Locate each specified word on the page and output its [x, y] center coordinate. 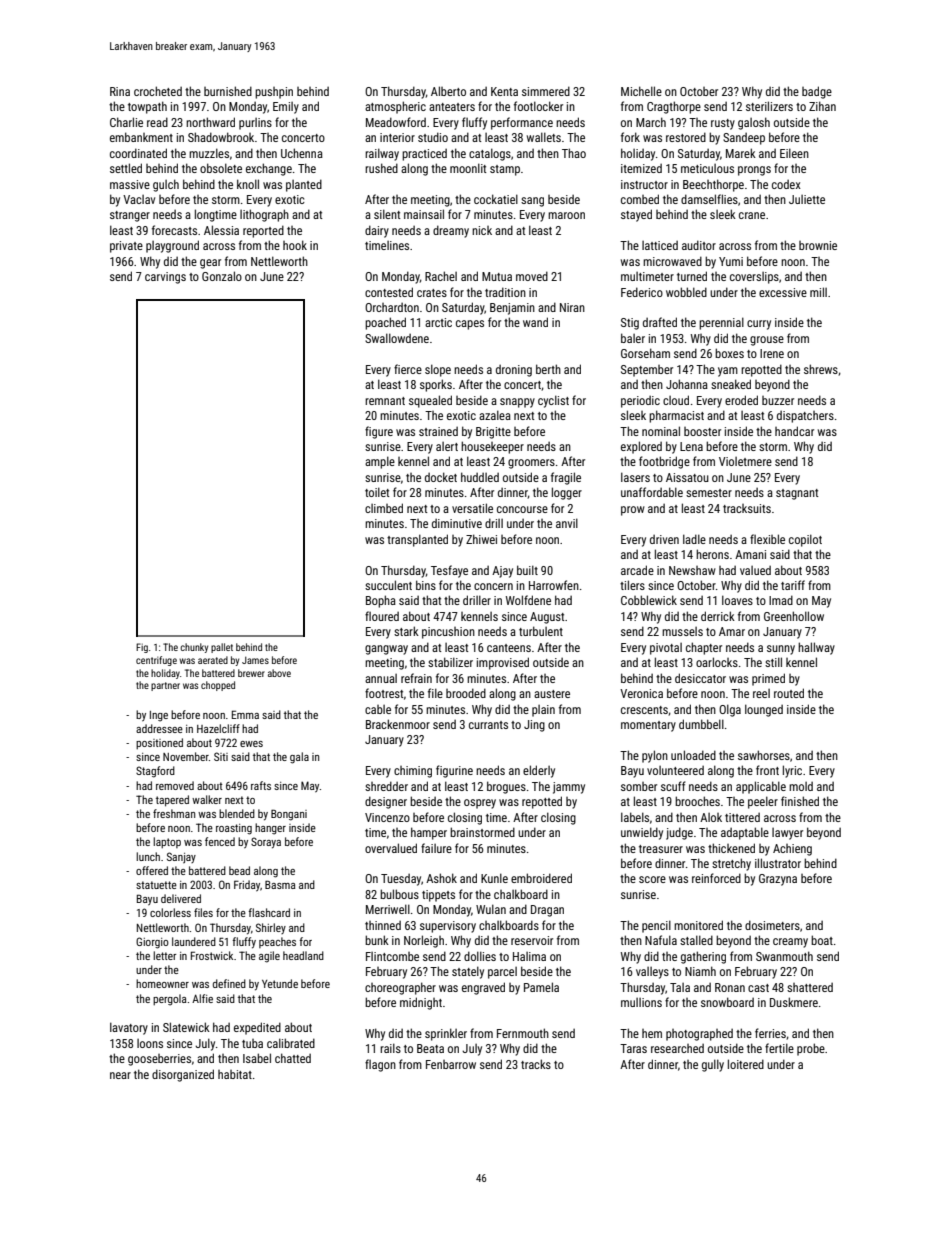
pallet [222, 648]
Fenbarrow [451, 1064]
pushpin [274, 93]
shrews [821, 369]
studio [433, 137]
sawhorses [764, 755]
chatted [293, 1058]
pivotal [666, 649]
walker [207, 799]
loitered [746, 1064]
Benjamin [512, 309]
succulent [388, 585]
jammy [569, 788]
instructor [644, 184]
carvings [165, 278]
